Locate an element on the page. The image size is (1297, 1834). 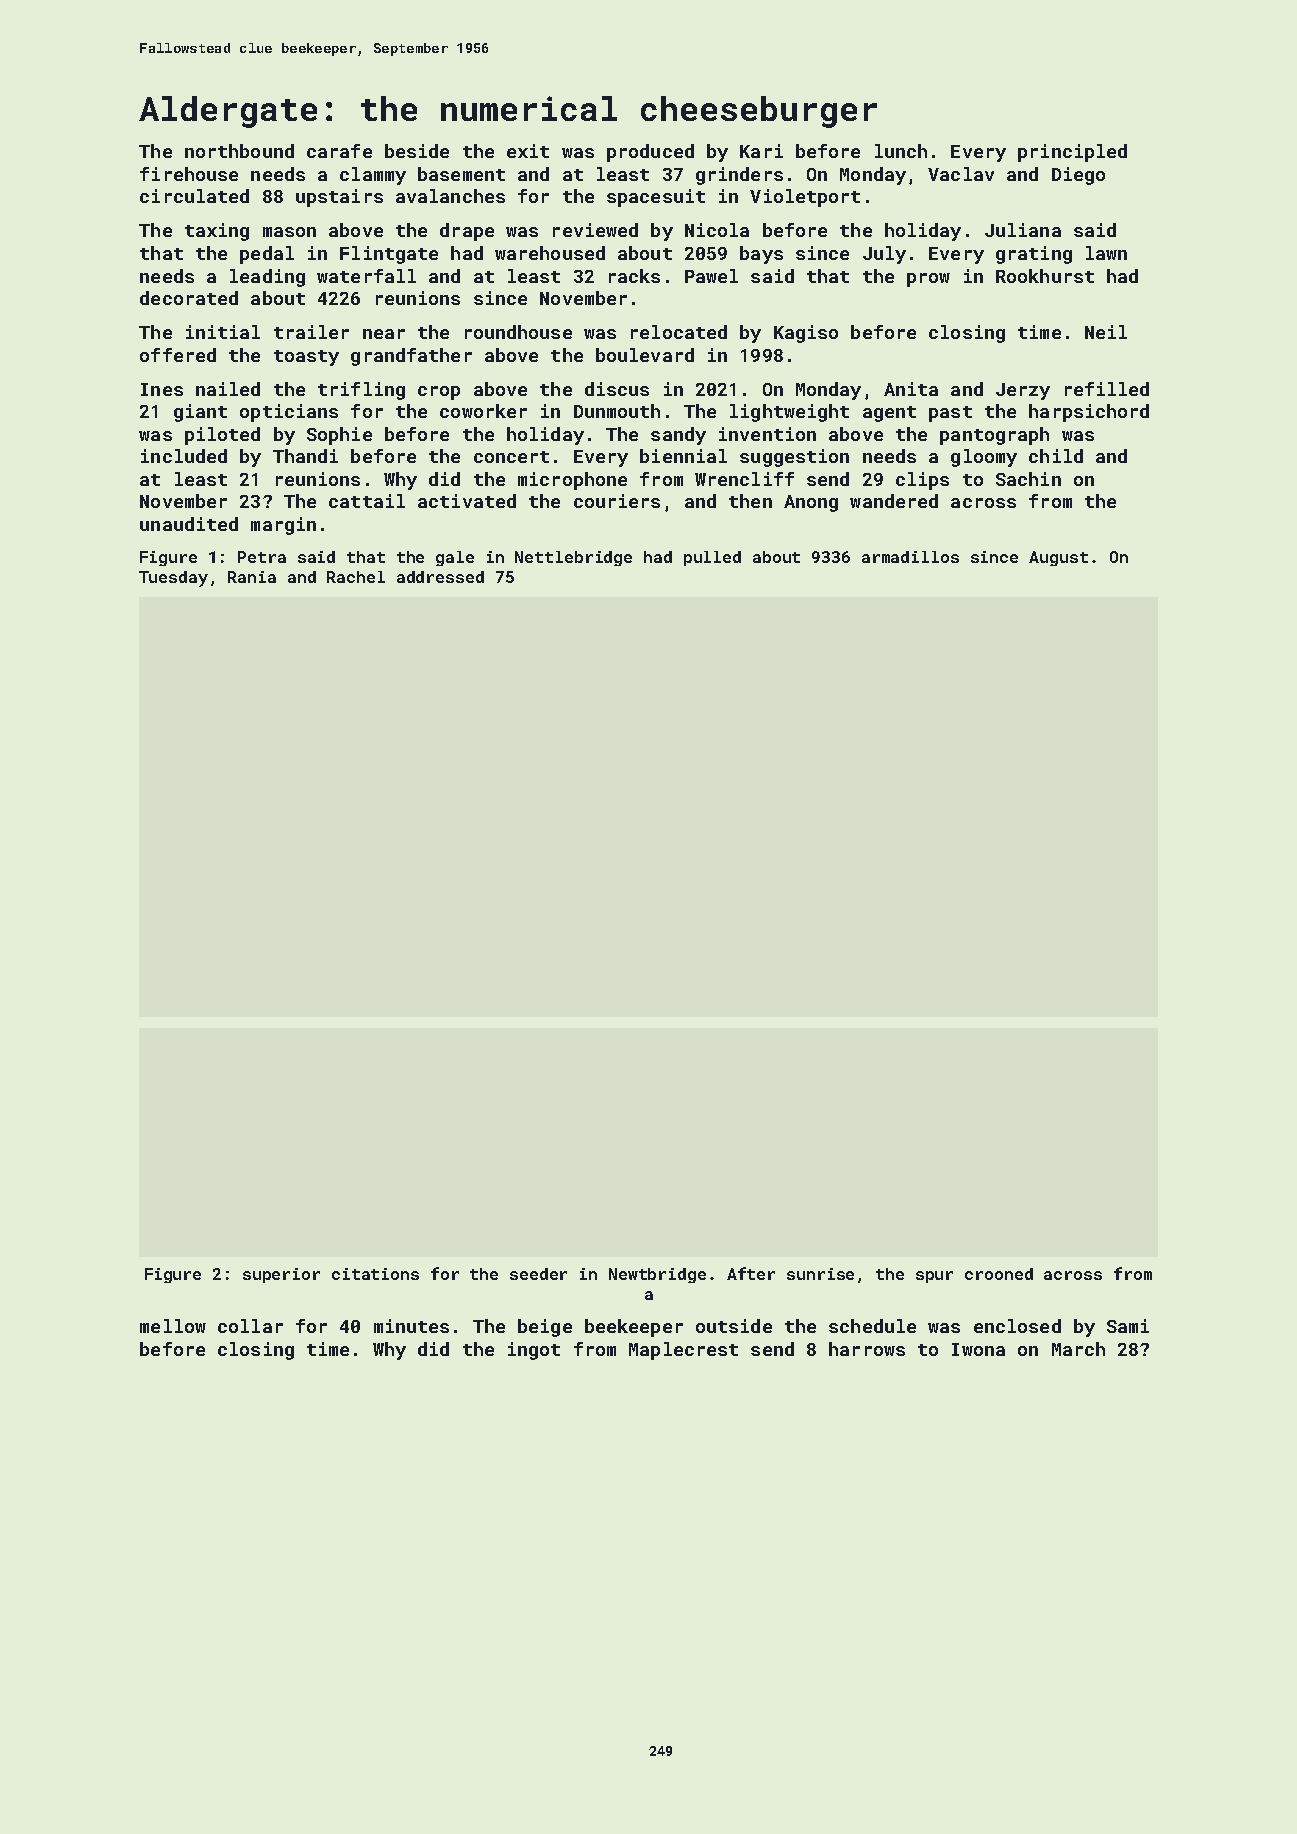
crooned is located at coordinates (999, 1274).
